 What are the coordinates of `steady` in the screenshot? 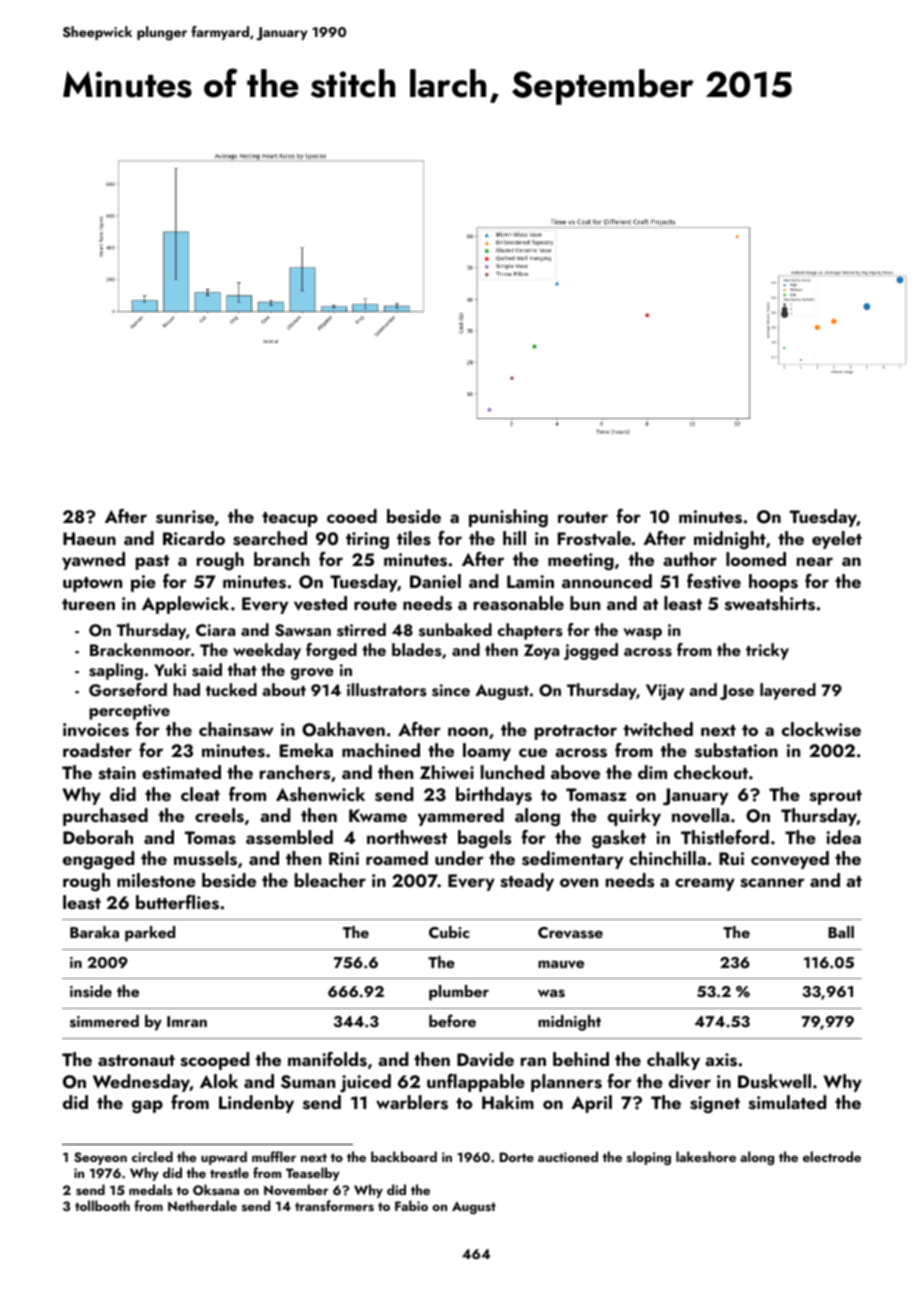 It's located at (527, 882).
